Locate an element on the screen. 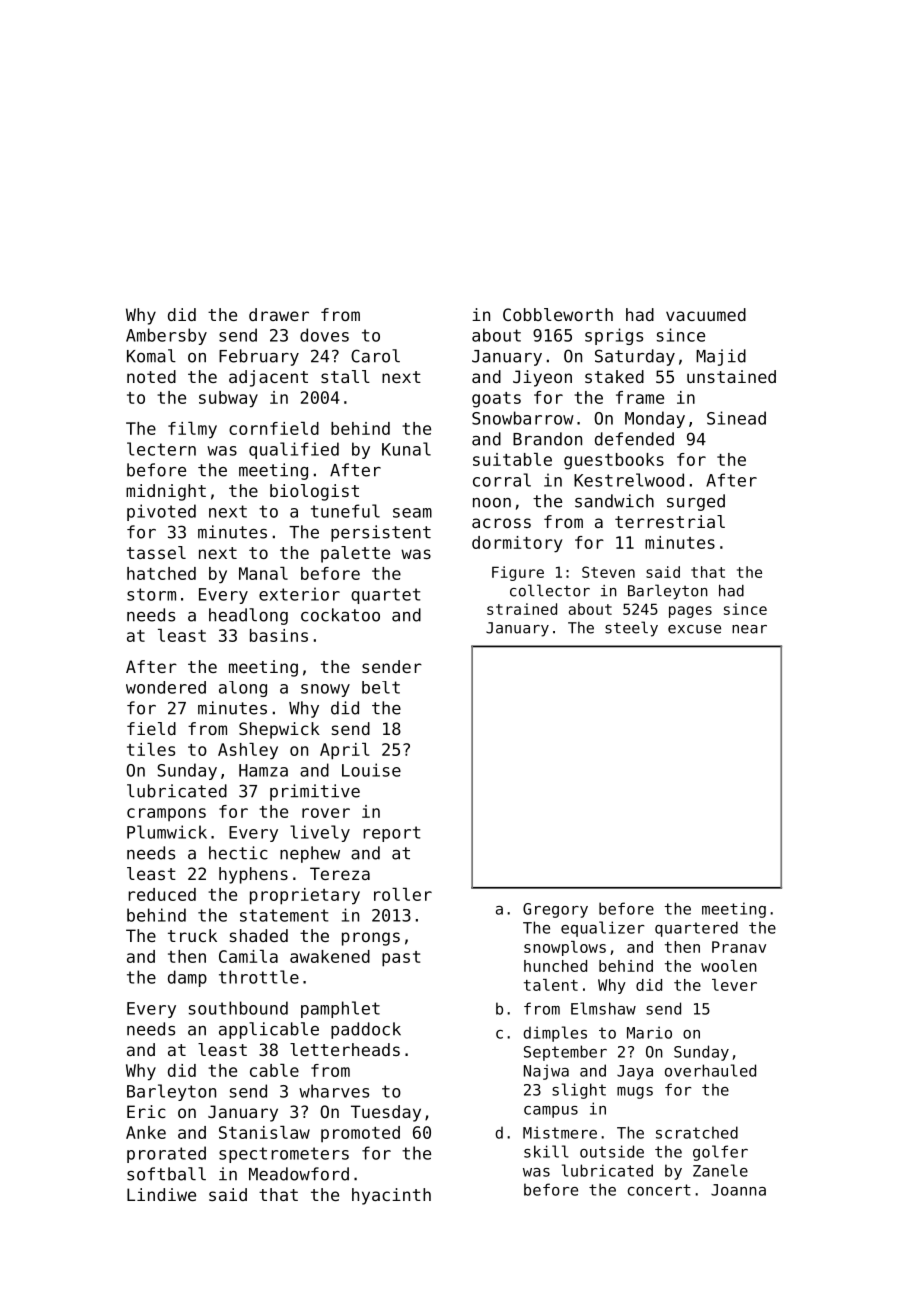 This screenshot has width=908, height=1316. near is located at coordinates (749, 629).
